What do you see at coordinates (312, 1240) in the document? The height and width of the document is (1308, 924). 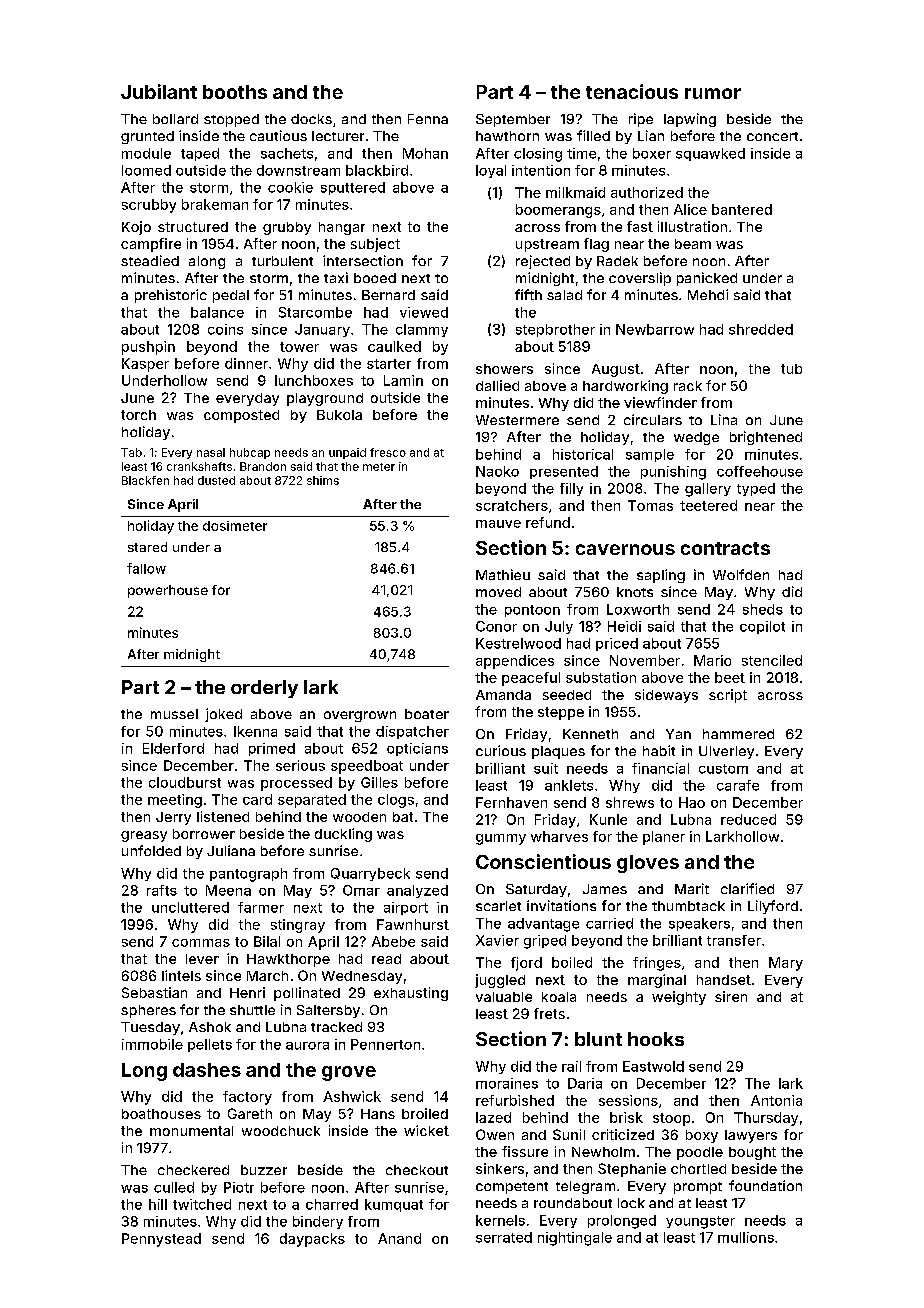 I see `daypacks` at bounding box center [312, 1240].
